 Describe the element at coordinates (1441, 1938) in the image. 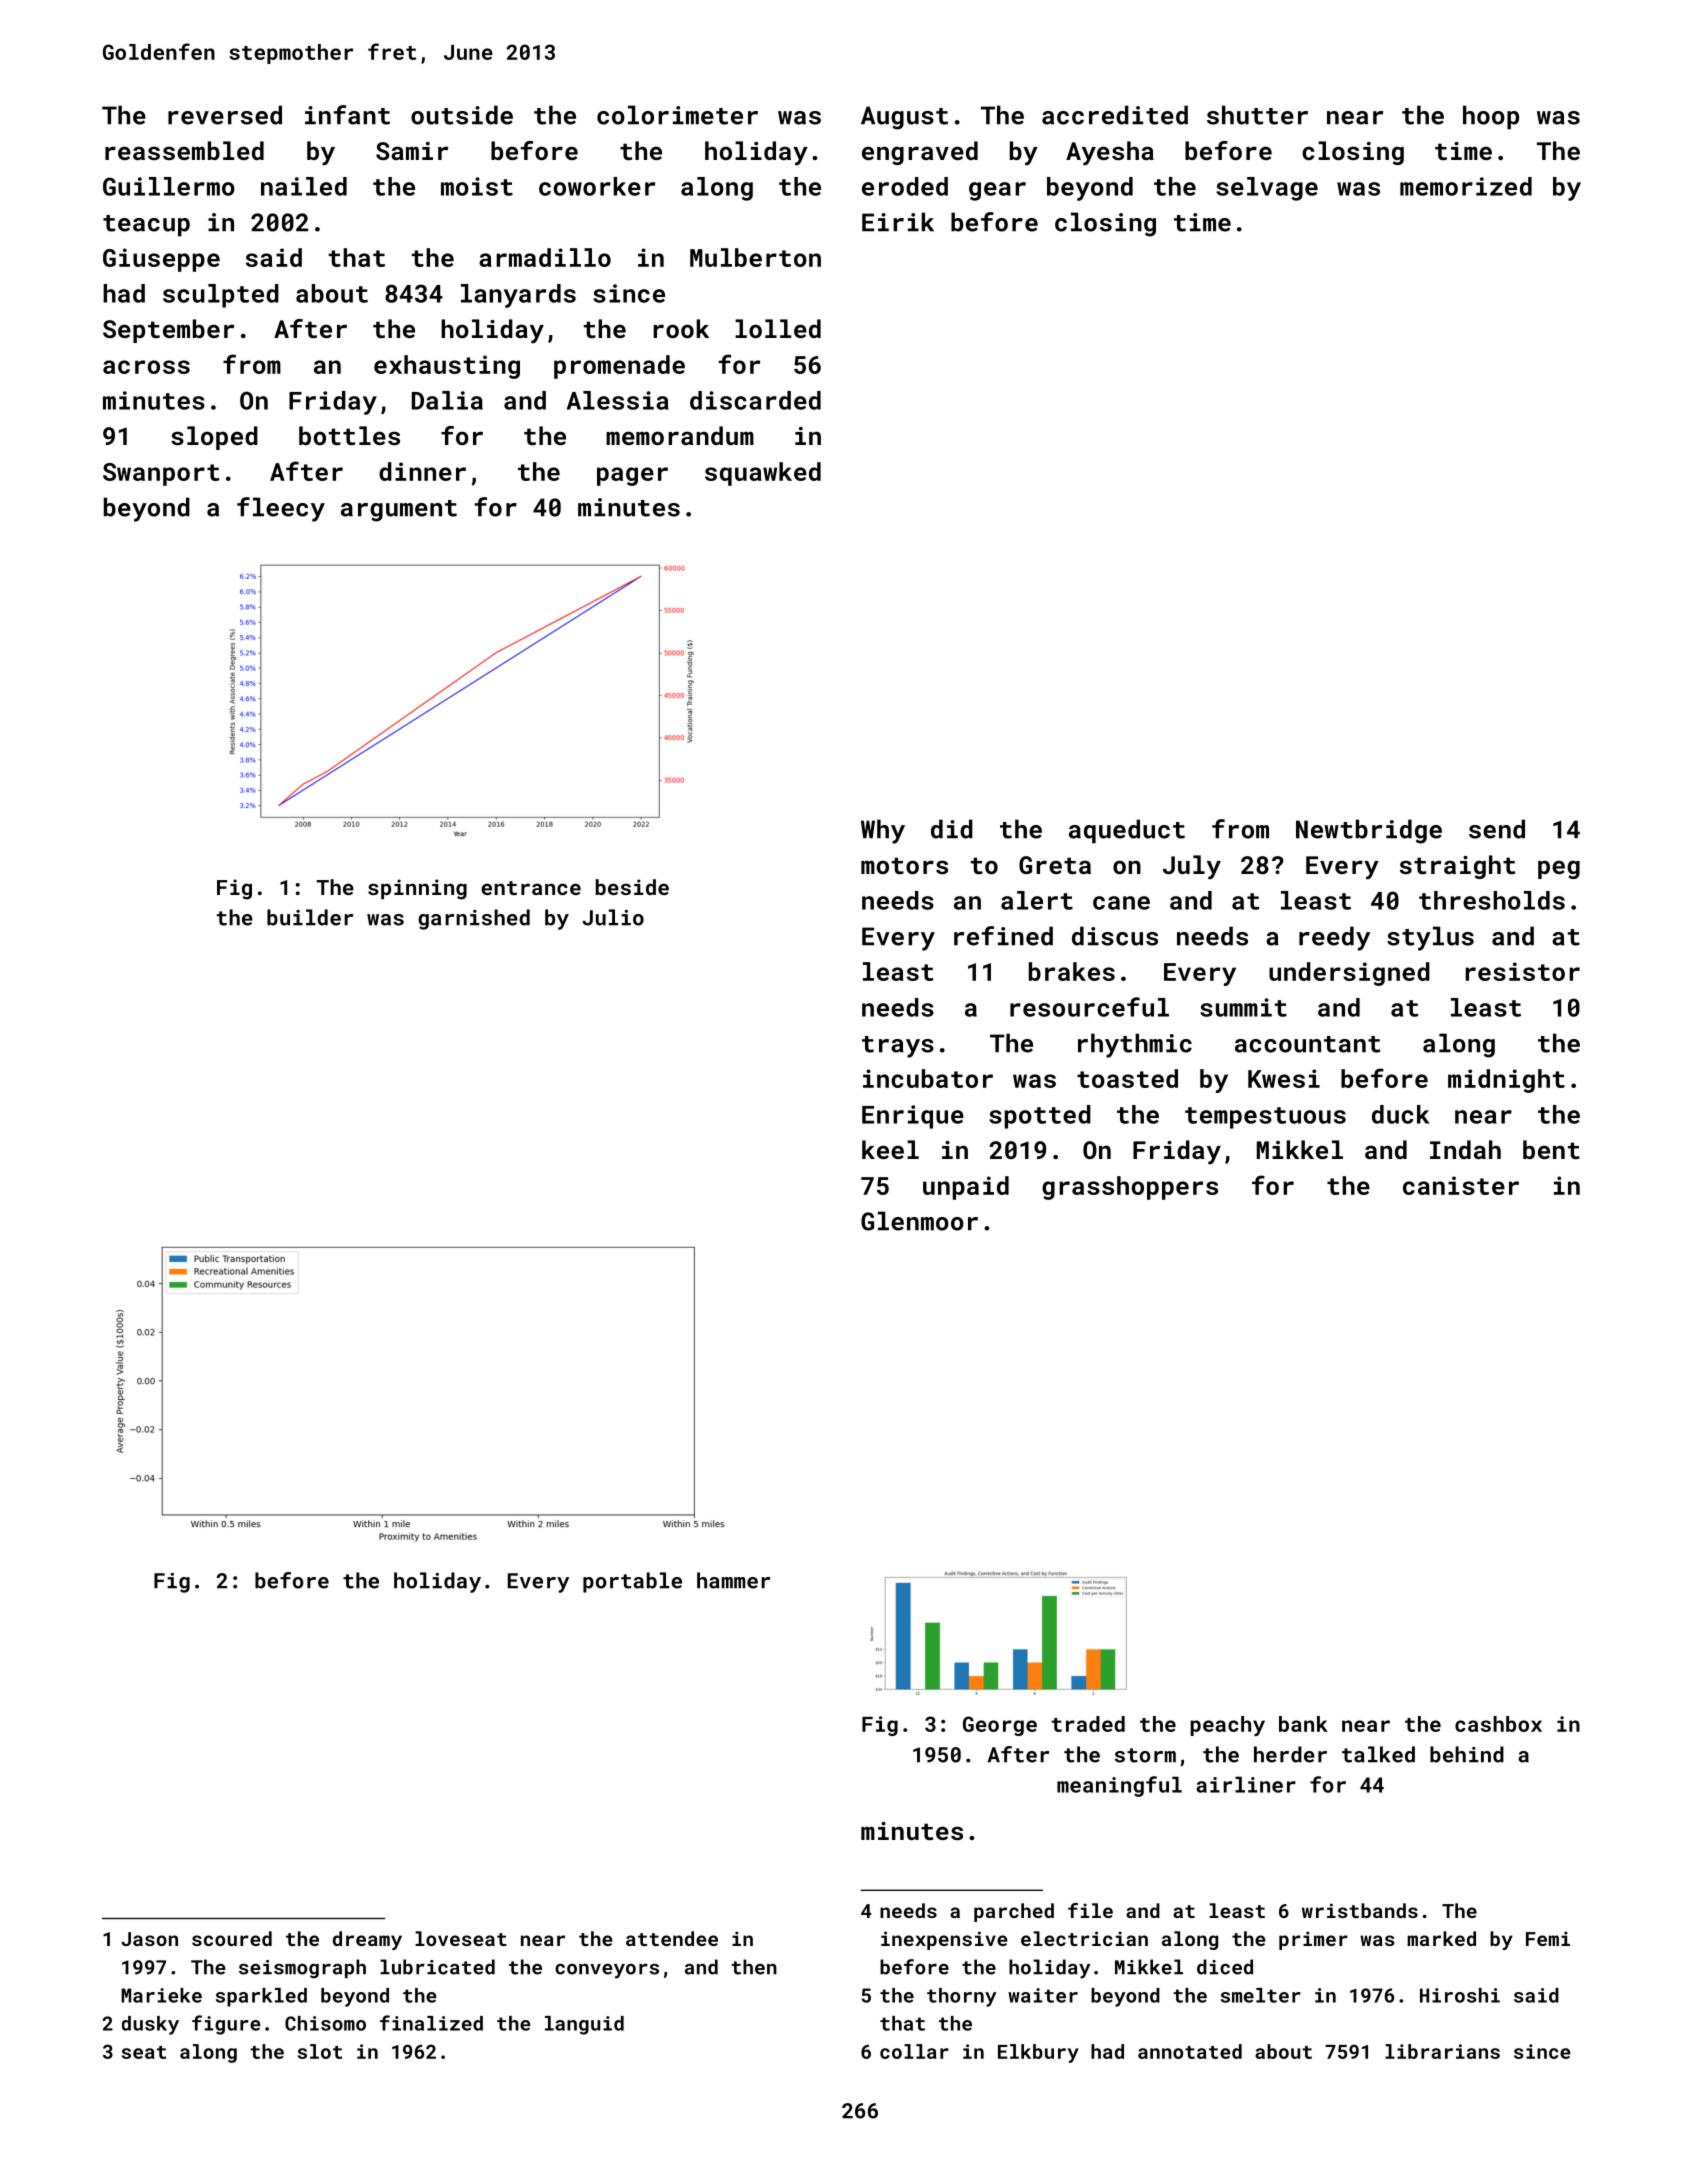

I see `marked` at that location.
